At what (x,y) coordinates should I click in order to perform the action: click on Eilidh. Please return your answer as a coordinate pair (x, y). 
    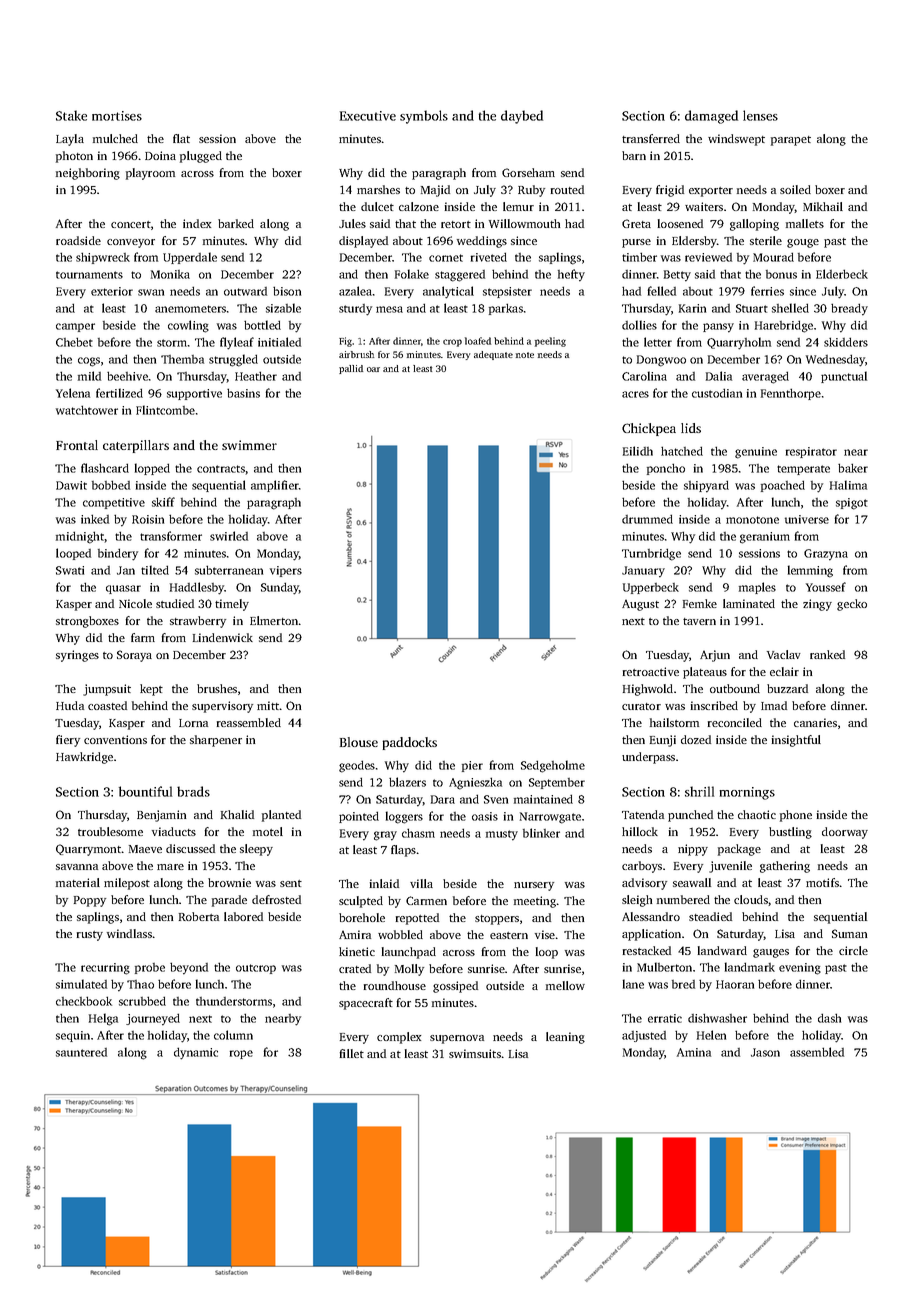
    Looking at the image, I should click on (638, 451).
